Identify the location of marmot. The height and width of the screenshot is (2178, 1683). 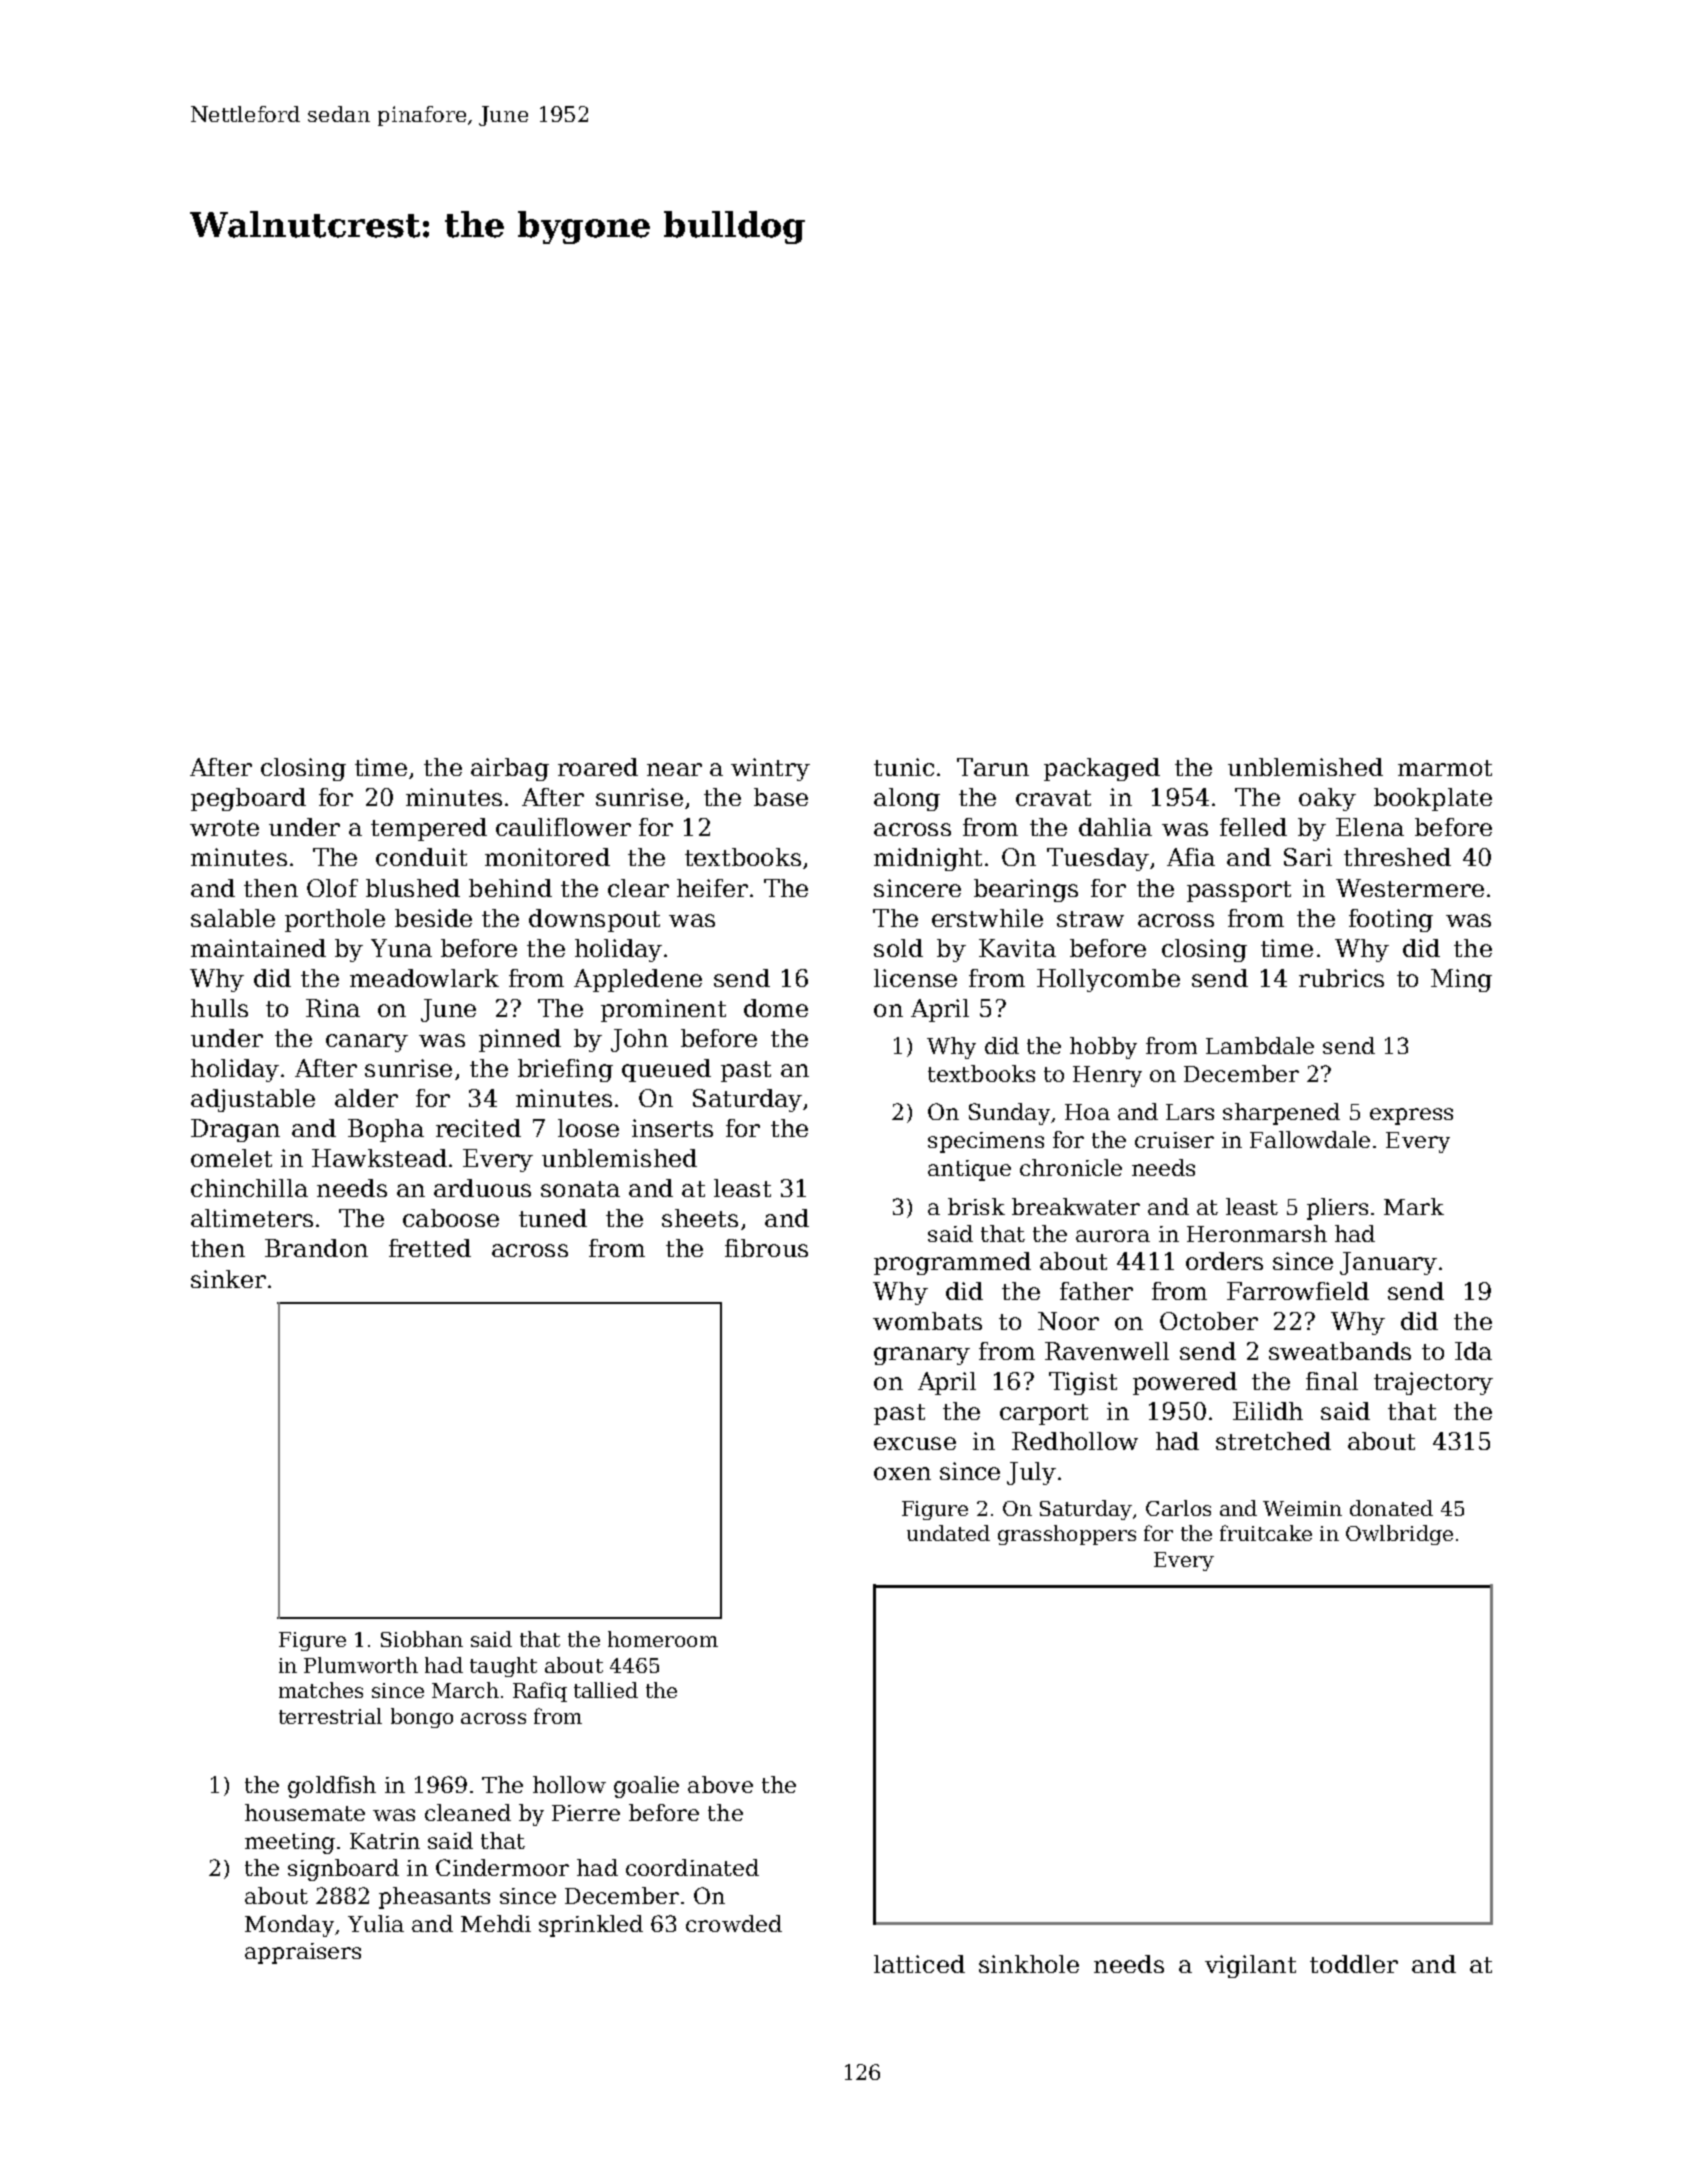
(1445, 768).
